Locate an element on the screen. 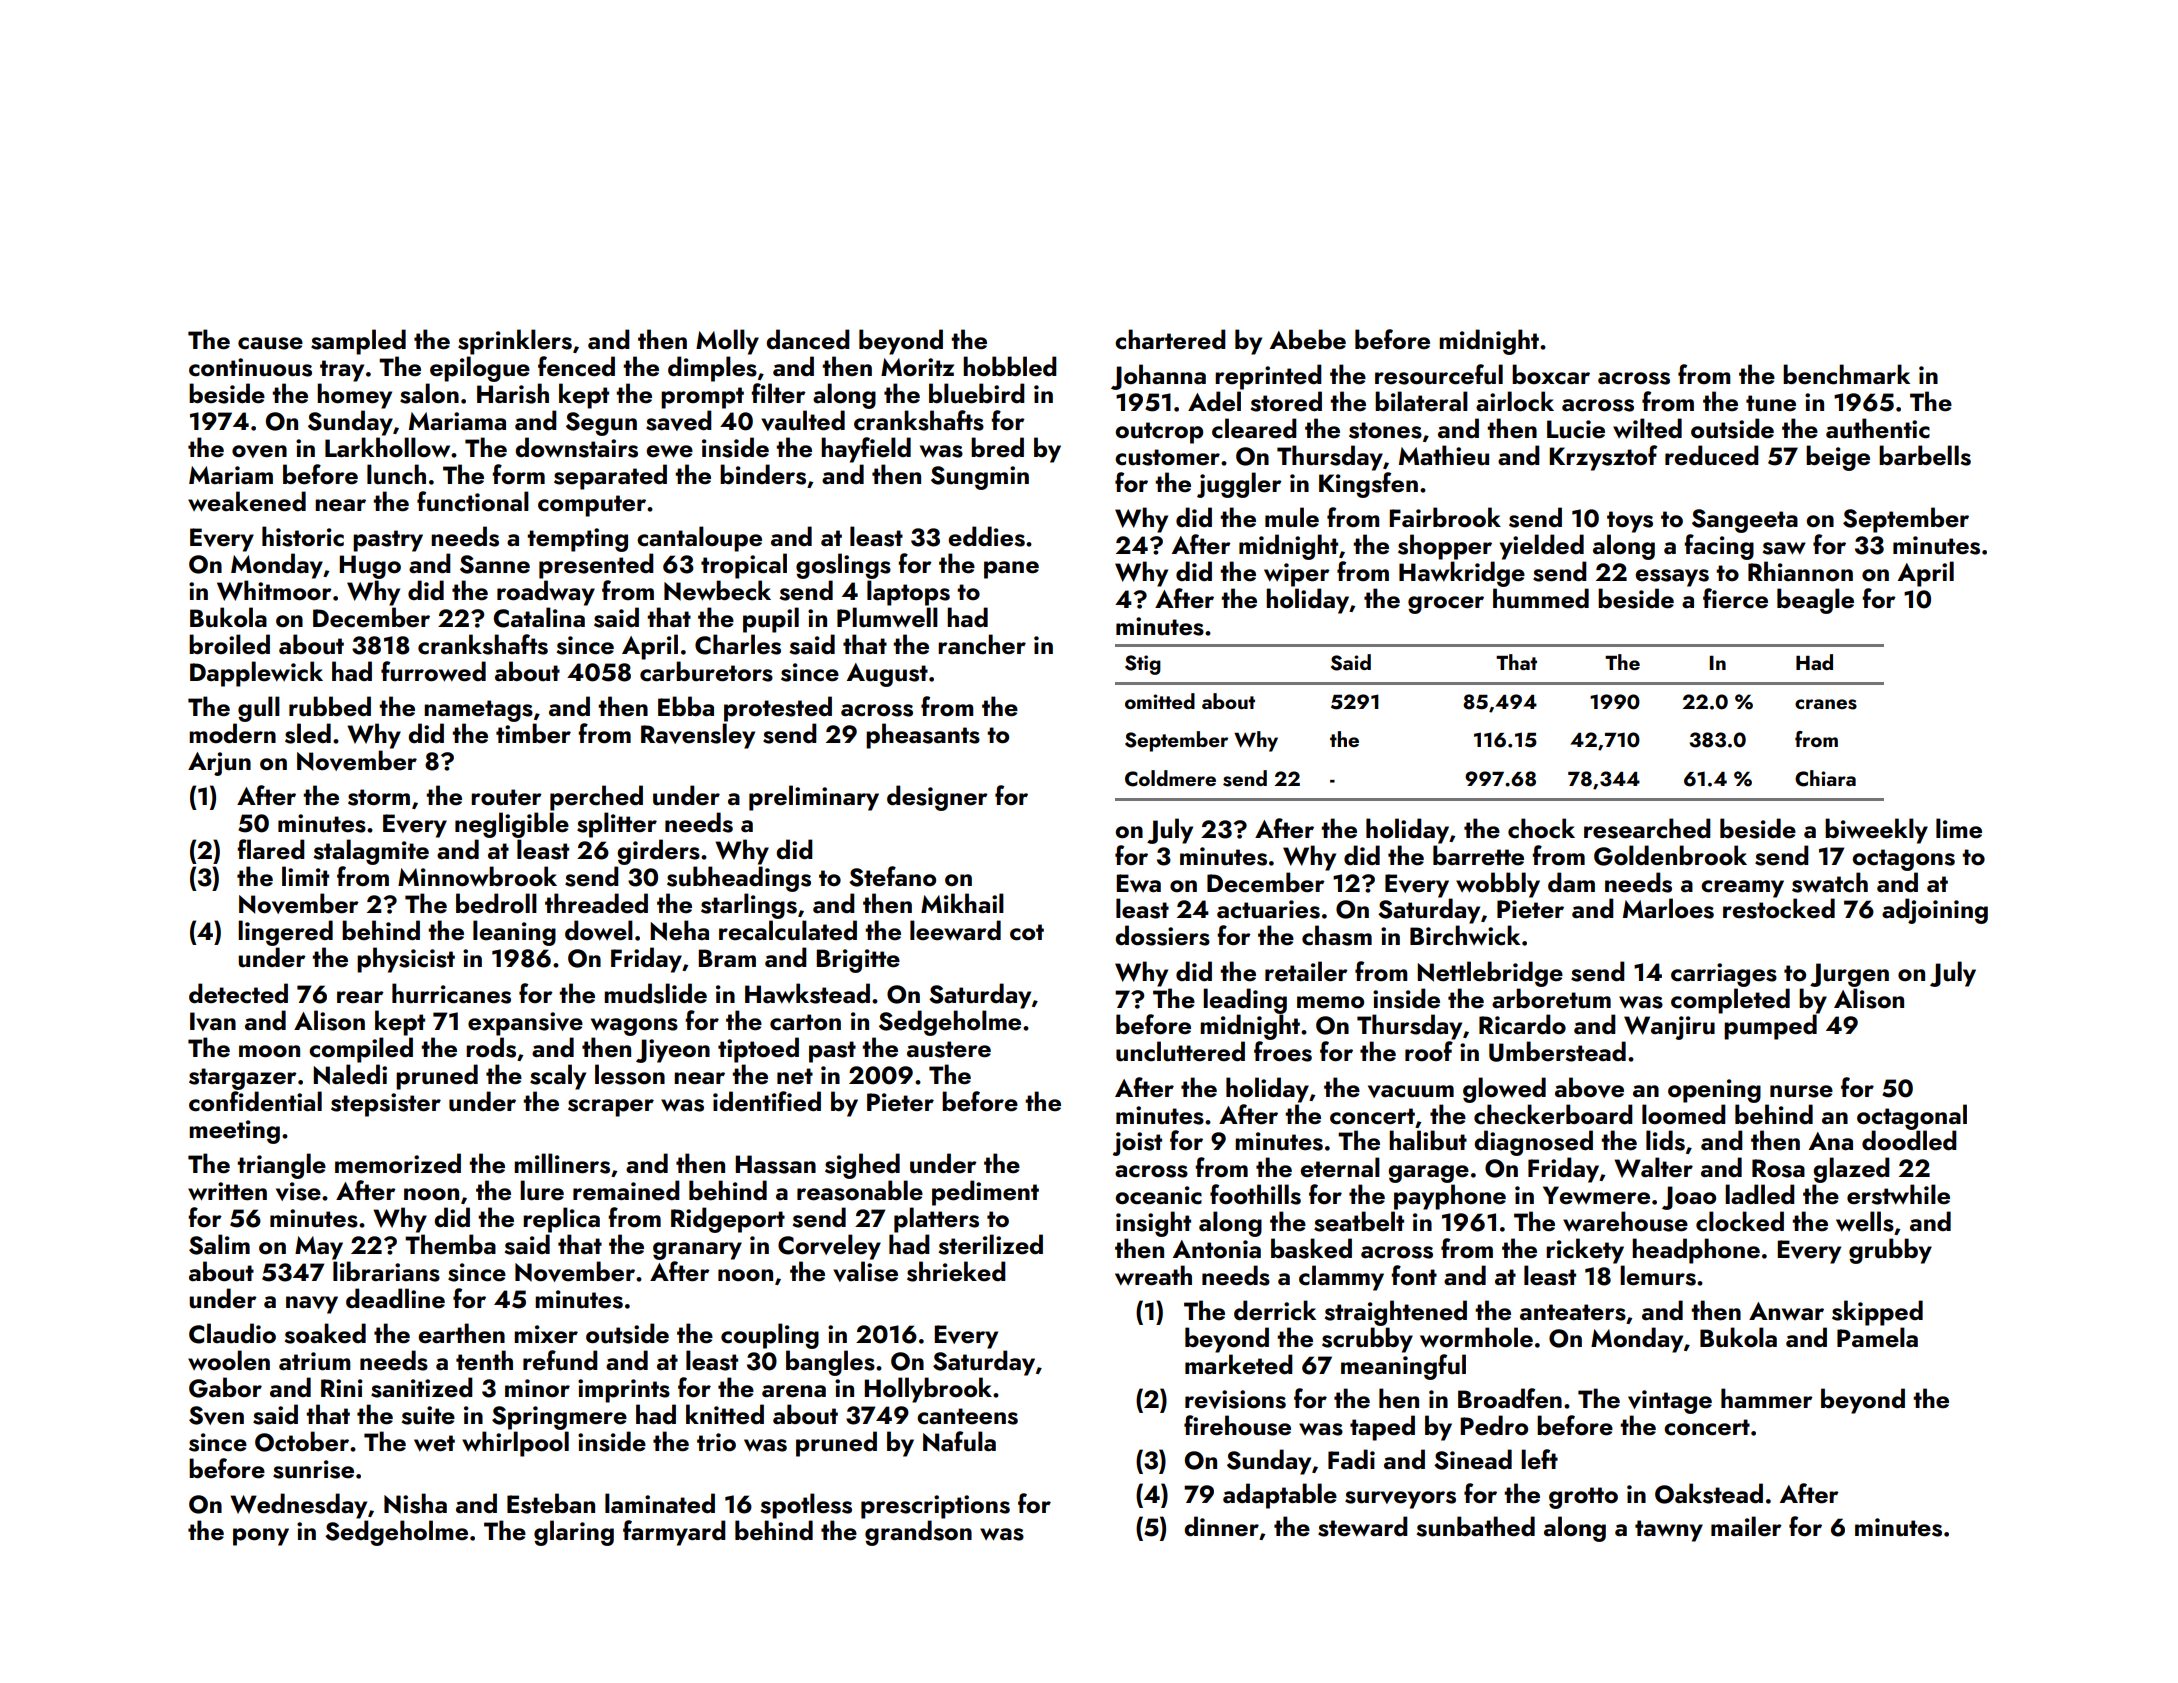 Image resolution: width=2178 pixels, height=1683 pixels. Chiara is located at coordinates (1825, 778).
